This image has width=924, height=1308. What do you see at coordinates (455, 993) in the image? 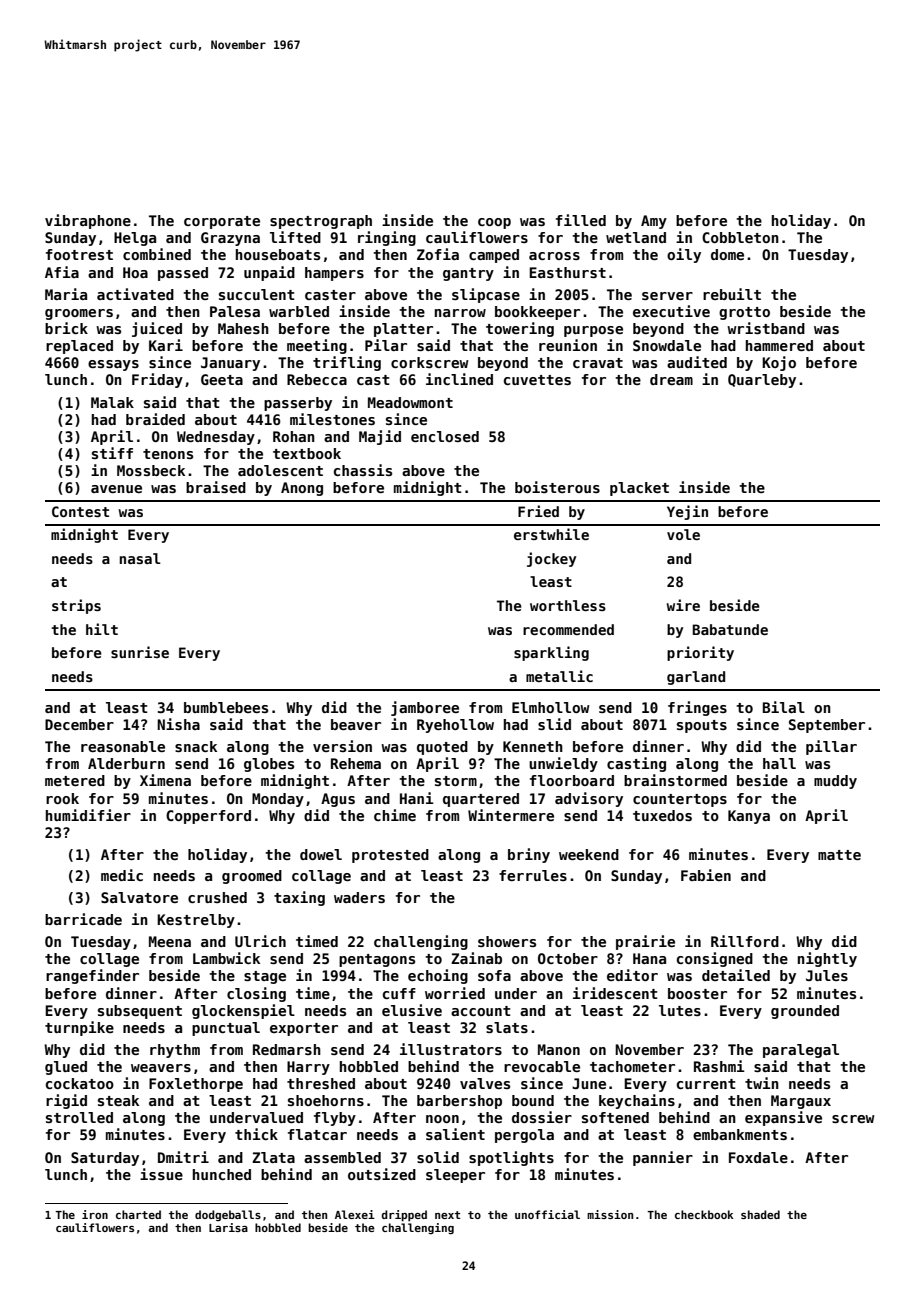
I see `worried` at bounding box center [455, 993].
